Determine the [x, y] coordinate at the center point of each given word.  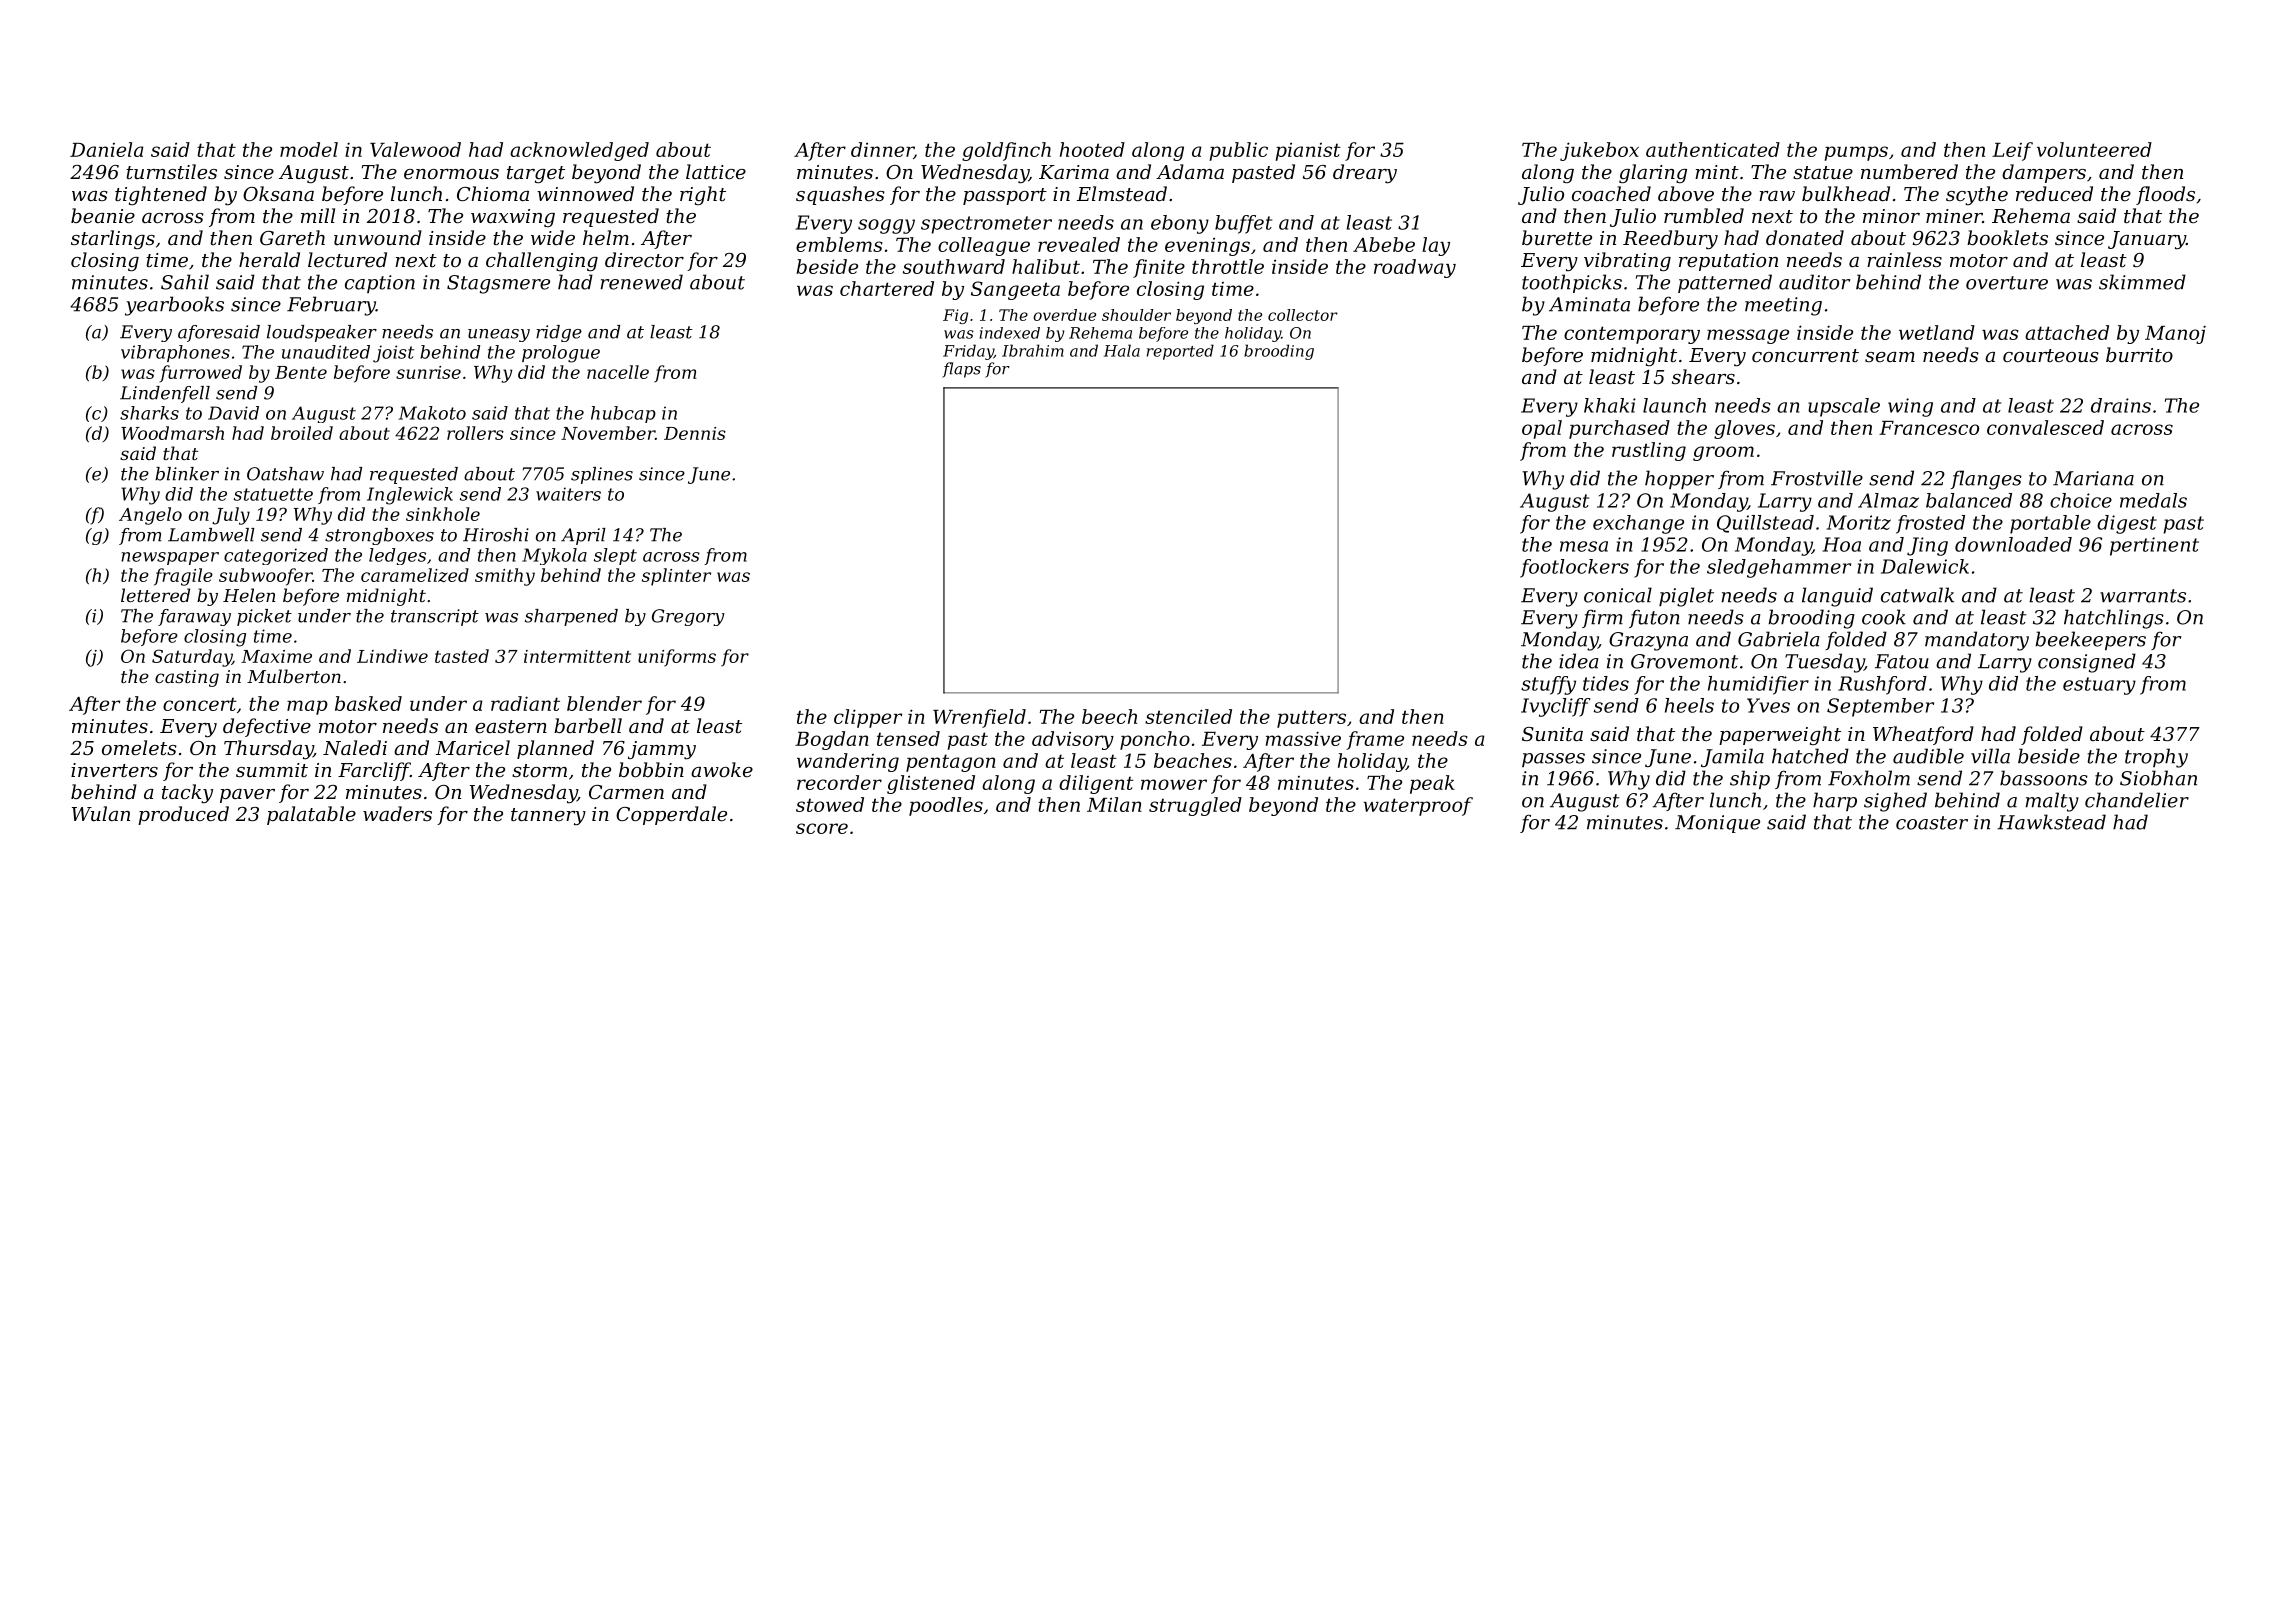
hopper [1679, 479]
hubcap [623, 414]
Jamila [1732, 757]
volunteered [2094, 149]
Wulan [101, 813]
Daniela [107, 149]
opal [1542, 429]
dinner [882, 150]
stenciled [1188, 716]
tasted [462, 656]
